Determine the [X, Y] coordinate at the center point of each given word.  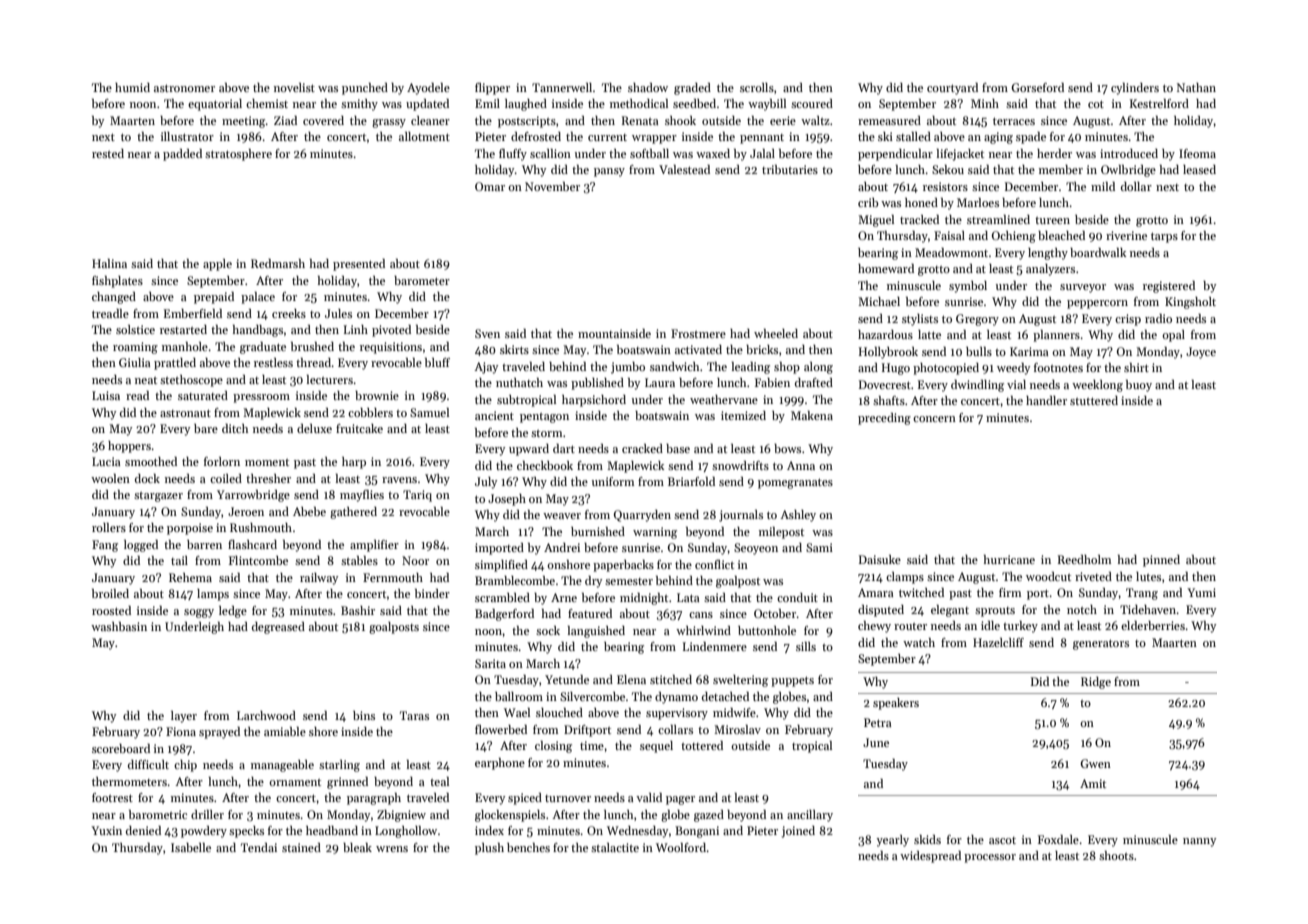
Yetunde [567, 679]
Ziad [285, 120]
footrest [112, 797]
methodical [639, 103]
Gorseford [1038, 87]
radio [1158, 318]
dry [593, 582]
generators [1101, 644]
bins [364, 715]
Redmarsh [278, 263]
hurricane [1009, 559]
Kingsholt [1190, 303]
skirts [514, 349]
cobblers [370, 412]
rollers [109, 527]
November [552, 186]
